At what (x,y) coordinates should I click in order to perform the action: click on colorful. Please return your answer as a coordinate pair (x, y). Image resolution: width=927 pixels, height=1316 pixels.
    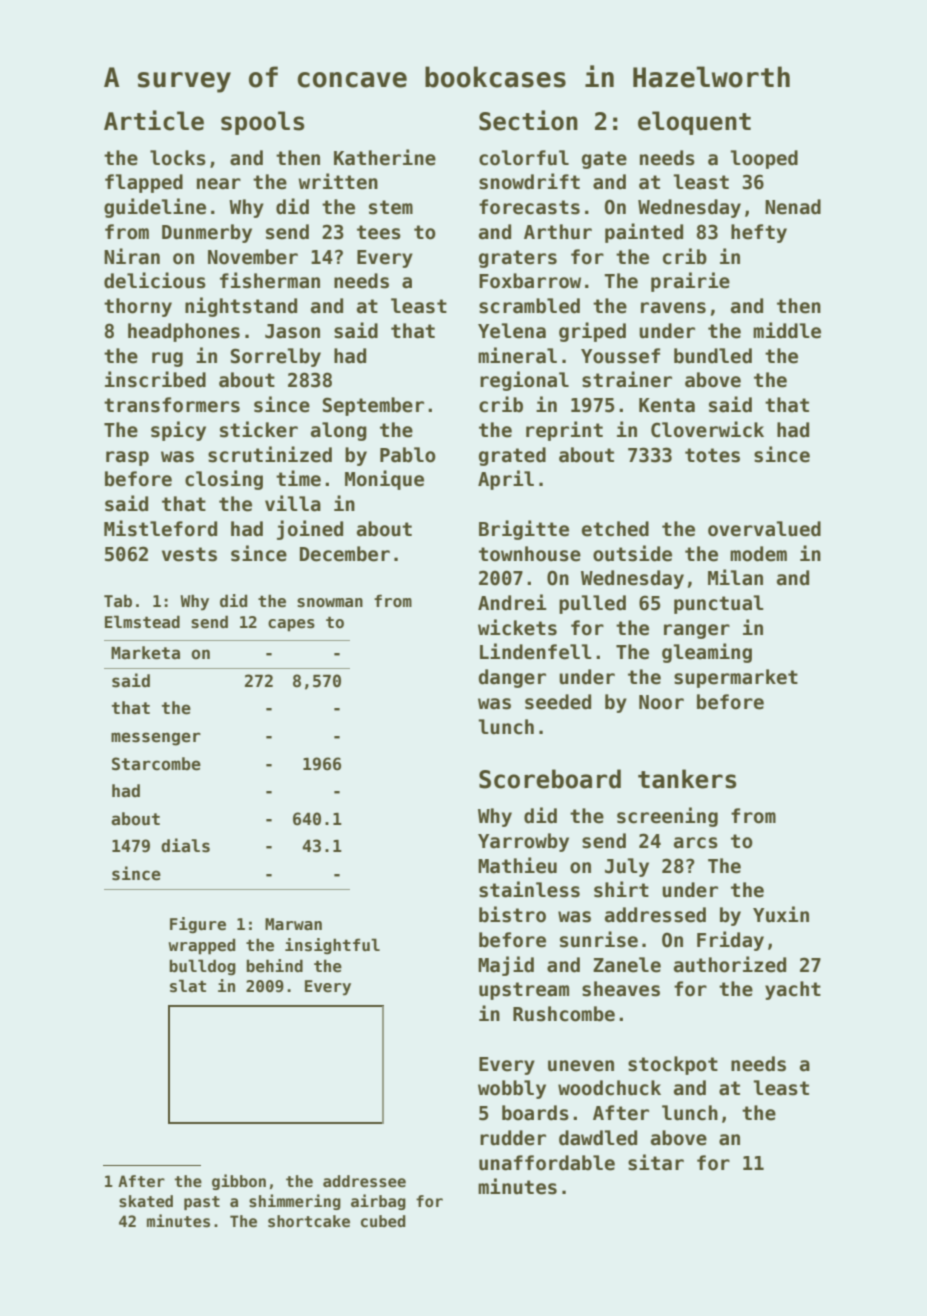
    Looking at the image, I should click on (524, 158).
